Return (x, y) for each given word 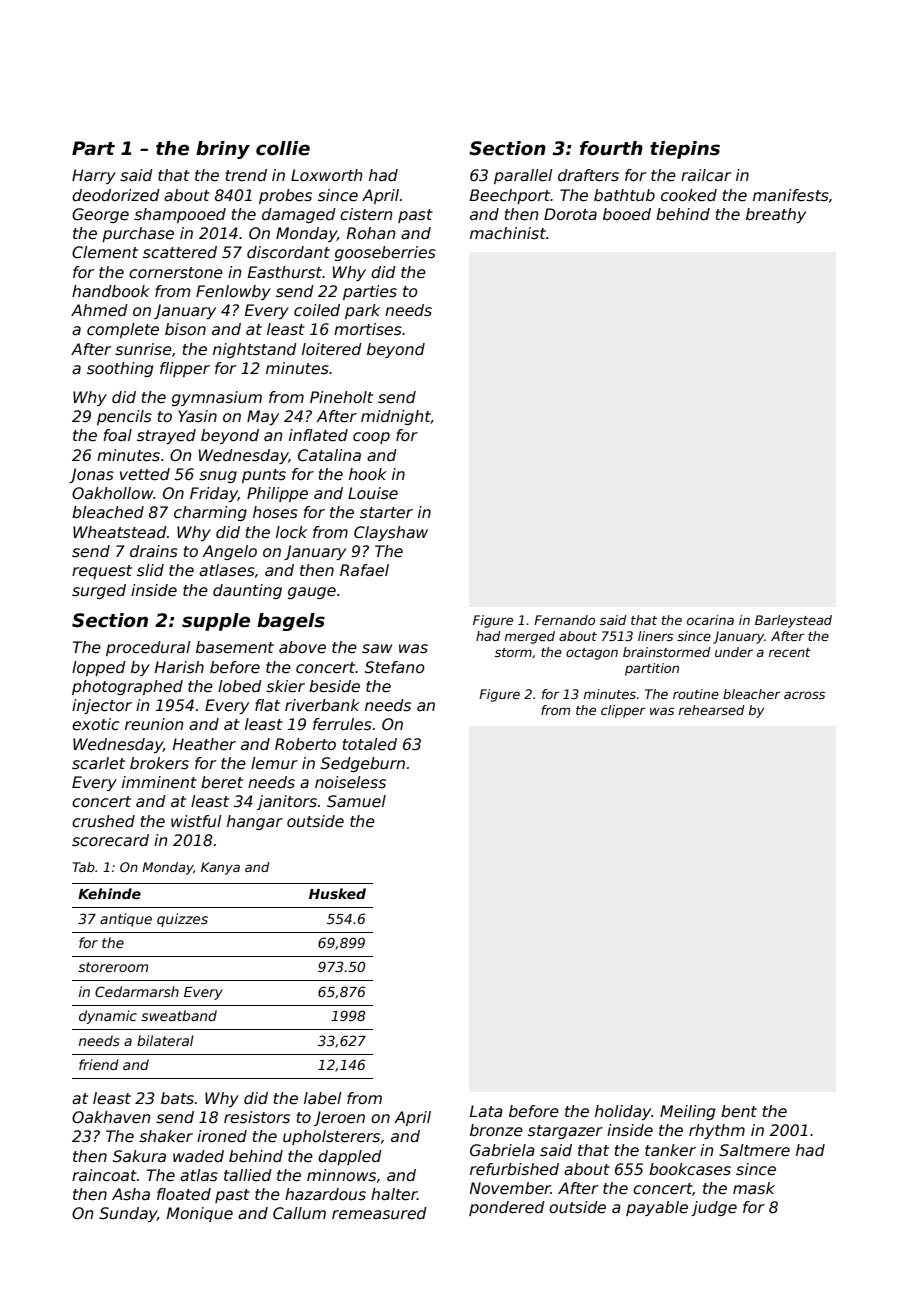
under (734, 652)
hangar (255, 822)
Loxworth (327, 175)
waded (198, 1156)
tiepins (685, 150)
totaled (370, 744)
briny (223, 150)
